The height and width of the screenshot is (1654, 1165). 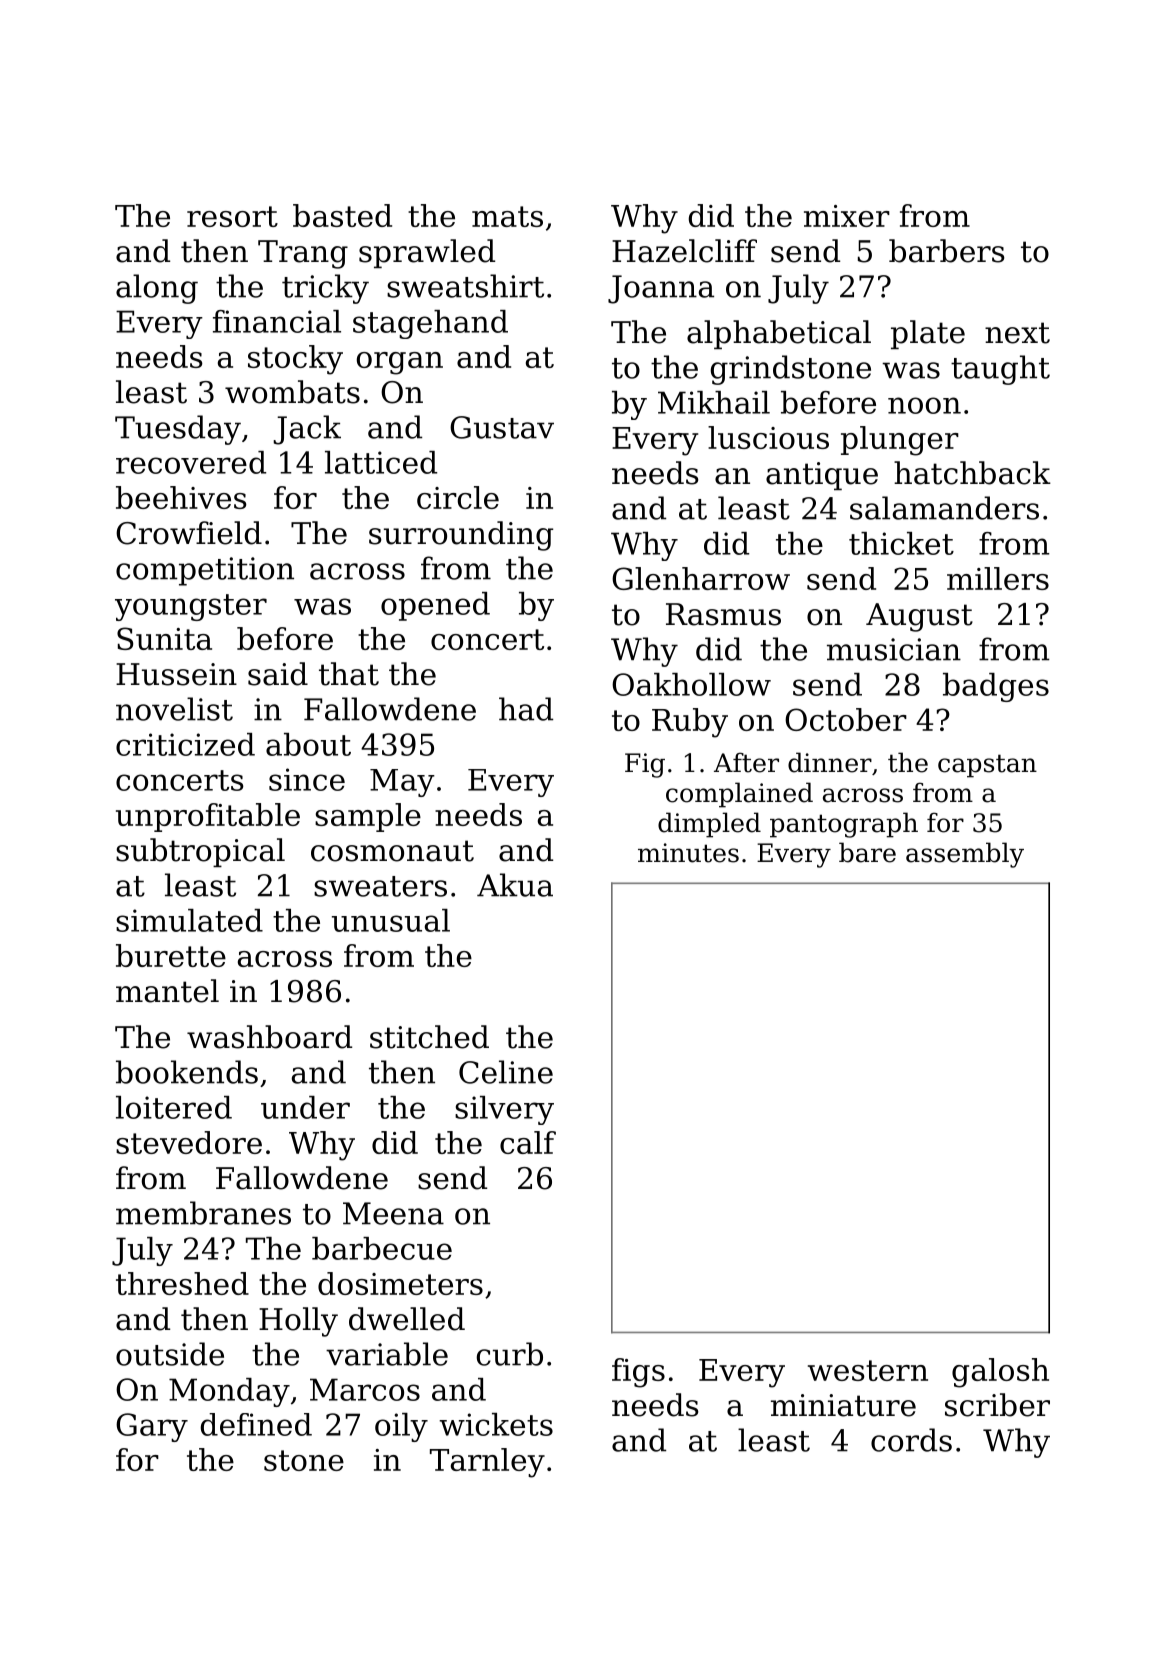 What do you see at coordinates (401, 1427) in the screenshot?
I see `oily` at bounding box center [401, 1427].
